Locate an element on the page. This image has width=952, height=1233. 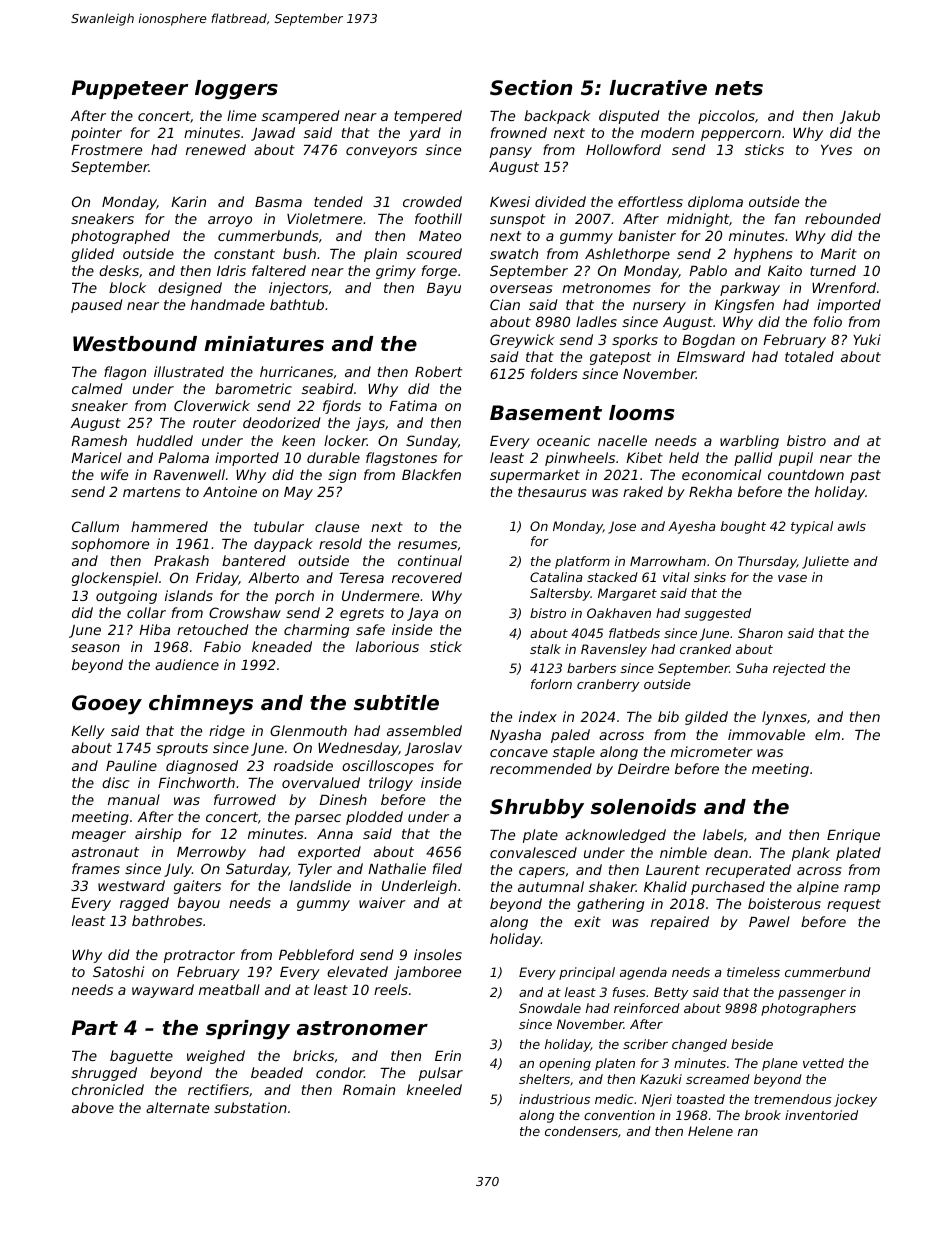
subtitle is located at coordinates (396, 703).
